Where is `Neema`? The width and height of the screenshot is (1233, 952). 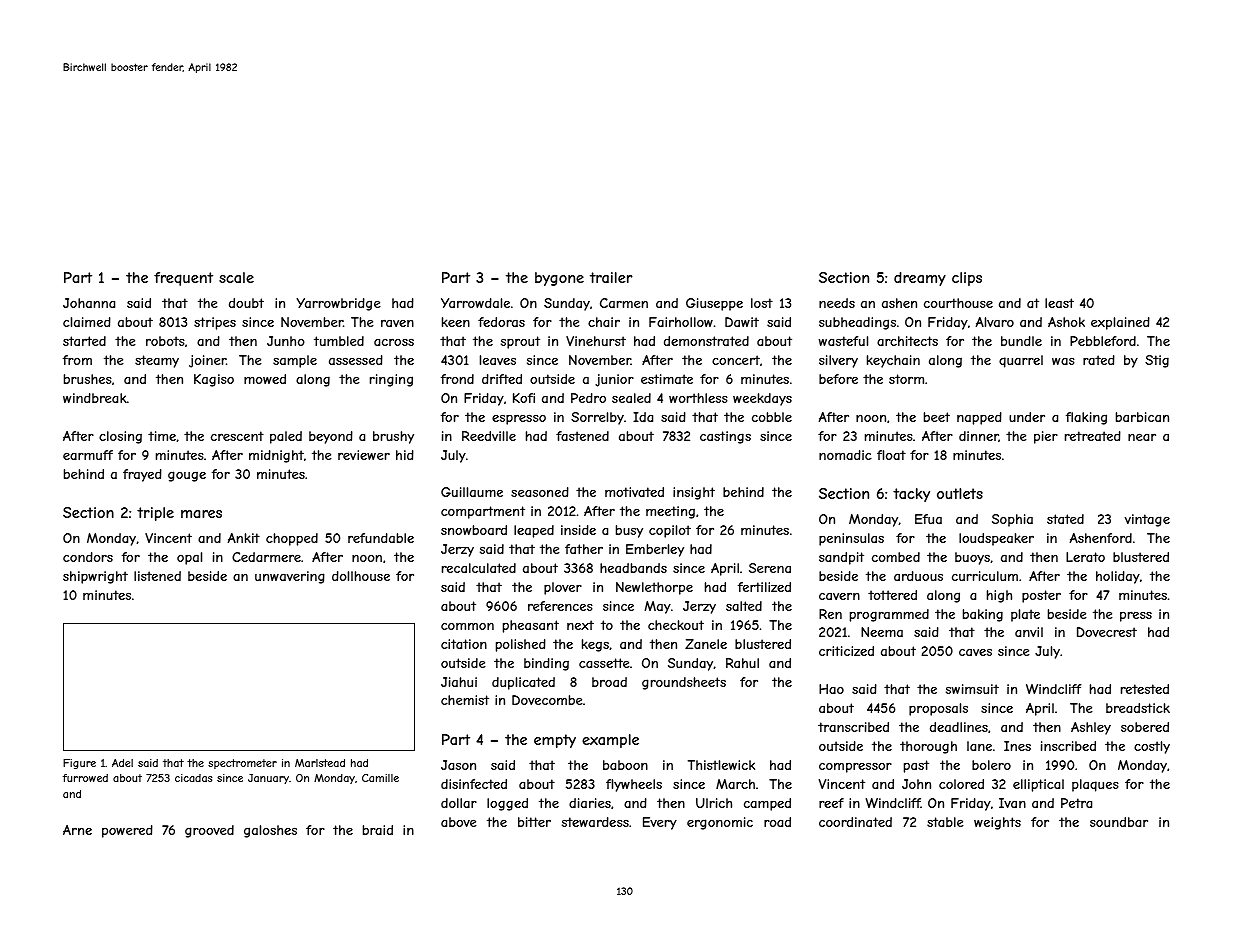
Neema is located at coordinates (882, 632).
